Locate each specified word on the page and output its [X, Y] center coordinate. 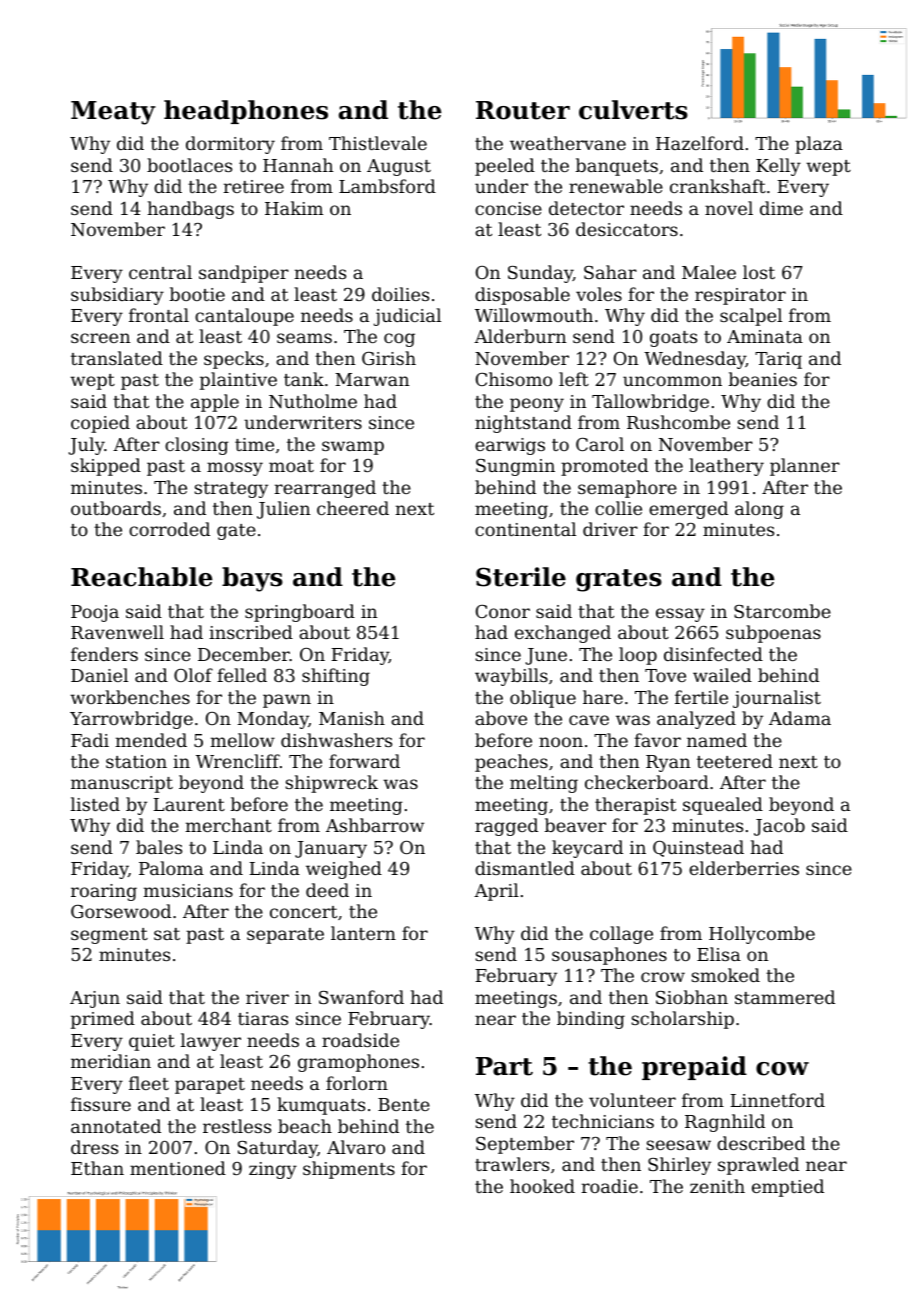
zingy [273, 1170]
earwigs [510, 446]
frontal [159, 315]
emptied [788, 1188]
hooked [542, 1186]
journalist [777, 699]
